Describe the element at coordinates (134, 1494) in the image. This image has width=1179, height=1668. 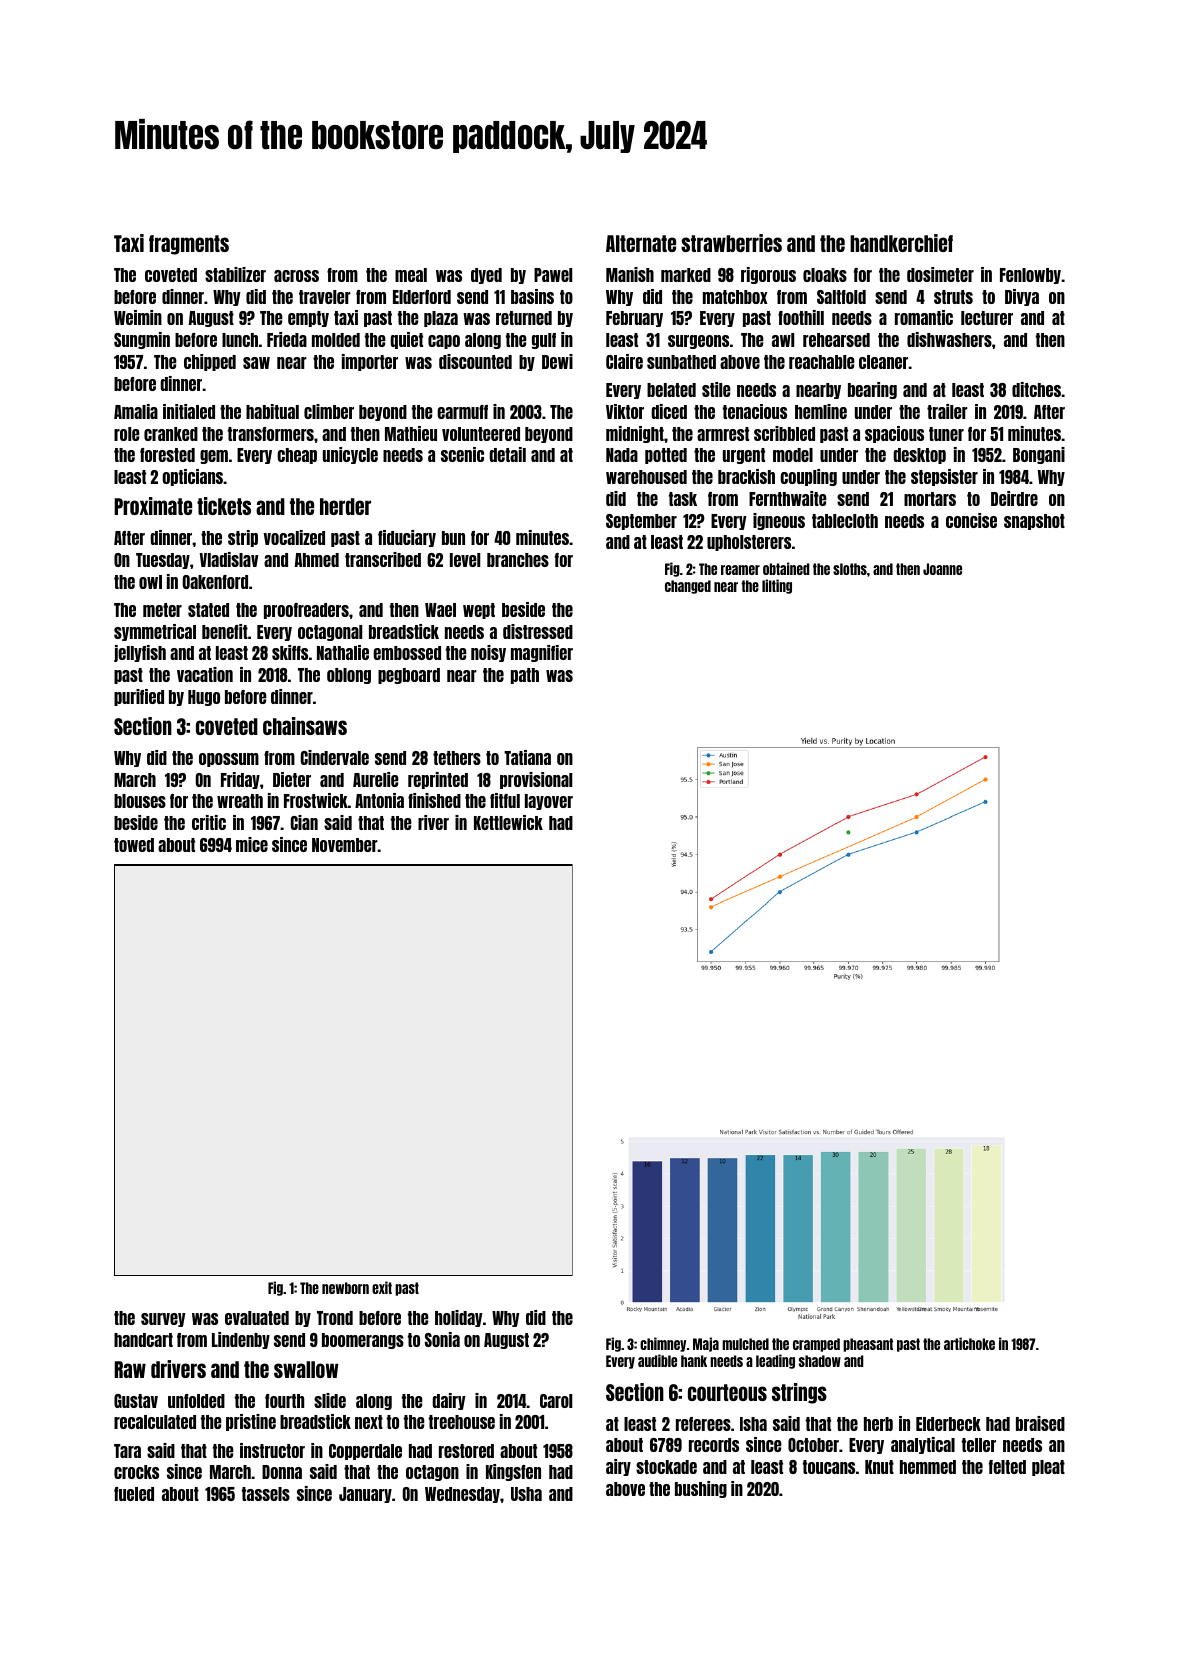
I see `fueled` at that location.
